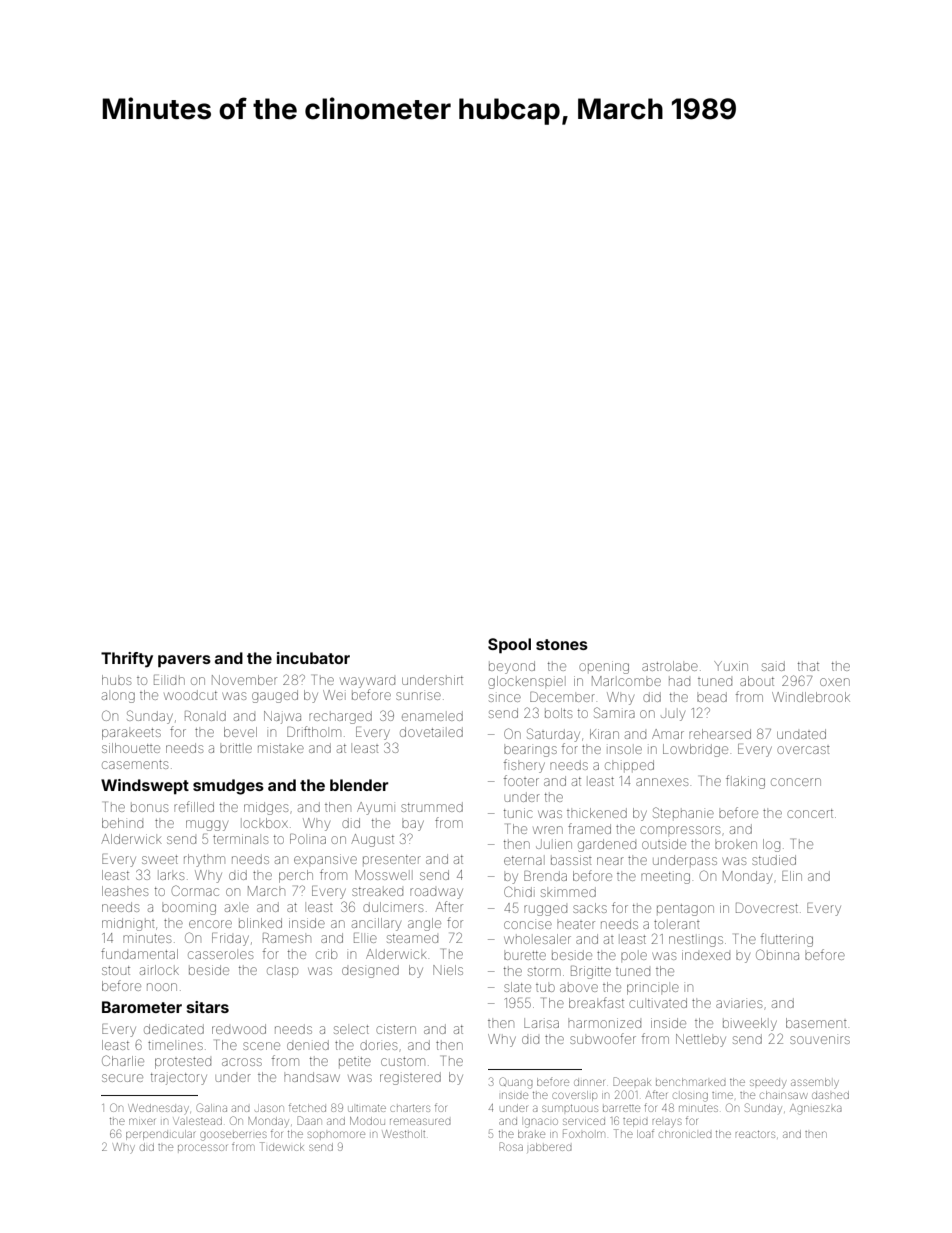 This image has height=1233, width=952. Describe the element at coordinates (432, 807) in the image. I see `strummed` at that location.
